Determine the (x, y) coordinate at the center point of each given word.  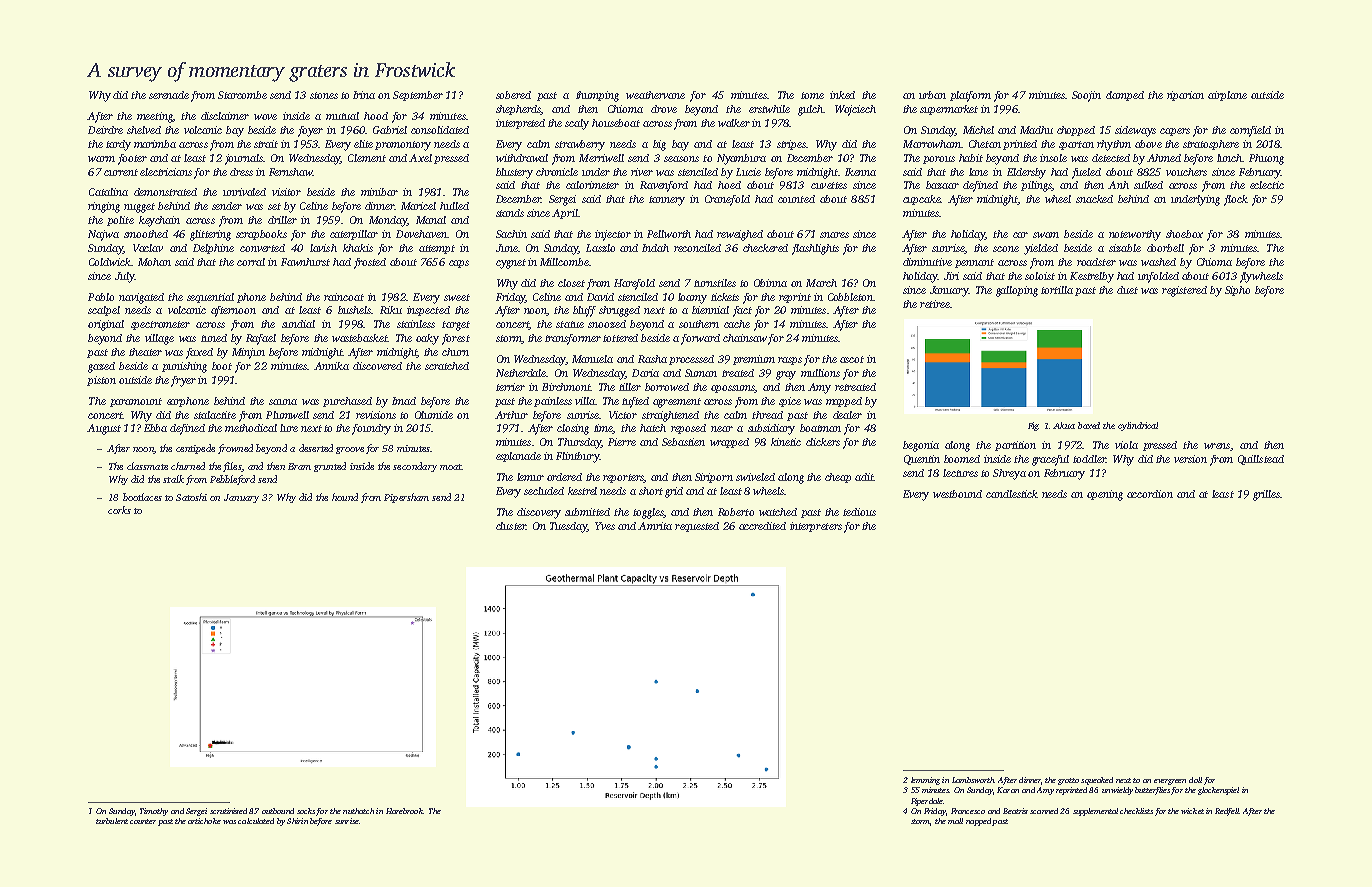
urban (932, 95)
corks (119, 510)
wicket (1192, 811)
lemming (925, 781)
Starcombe (242, 95)
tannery (667, 201)
